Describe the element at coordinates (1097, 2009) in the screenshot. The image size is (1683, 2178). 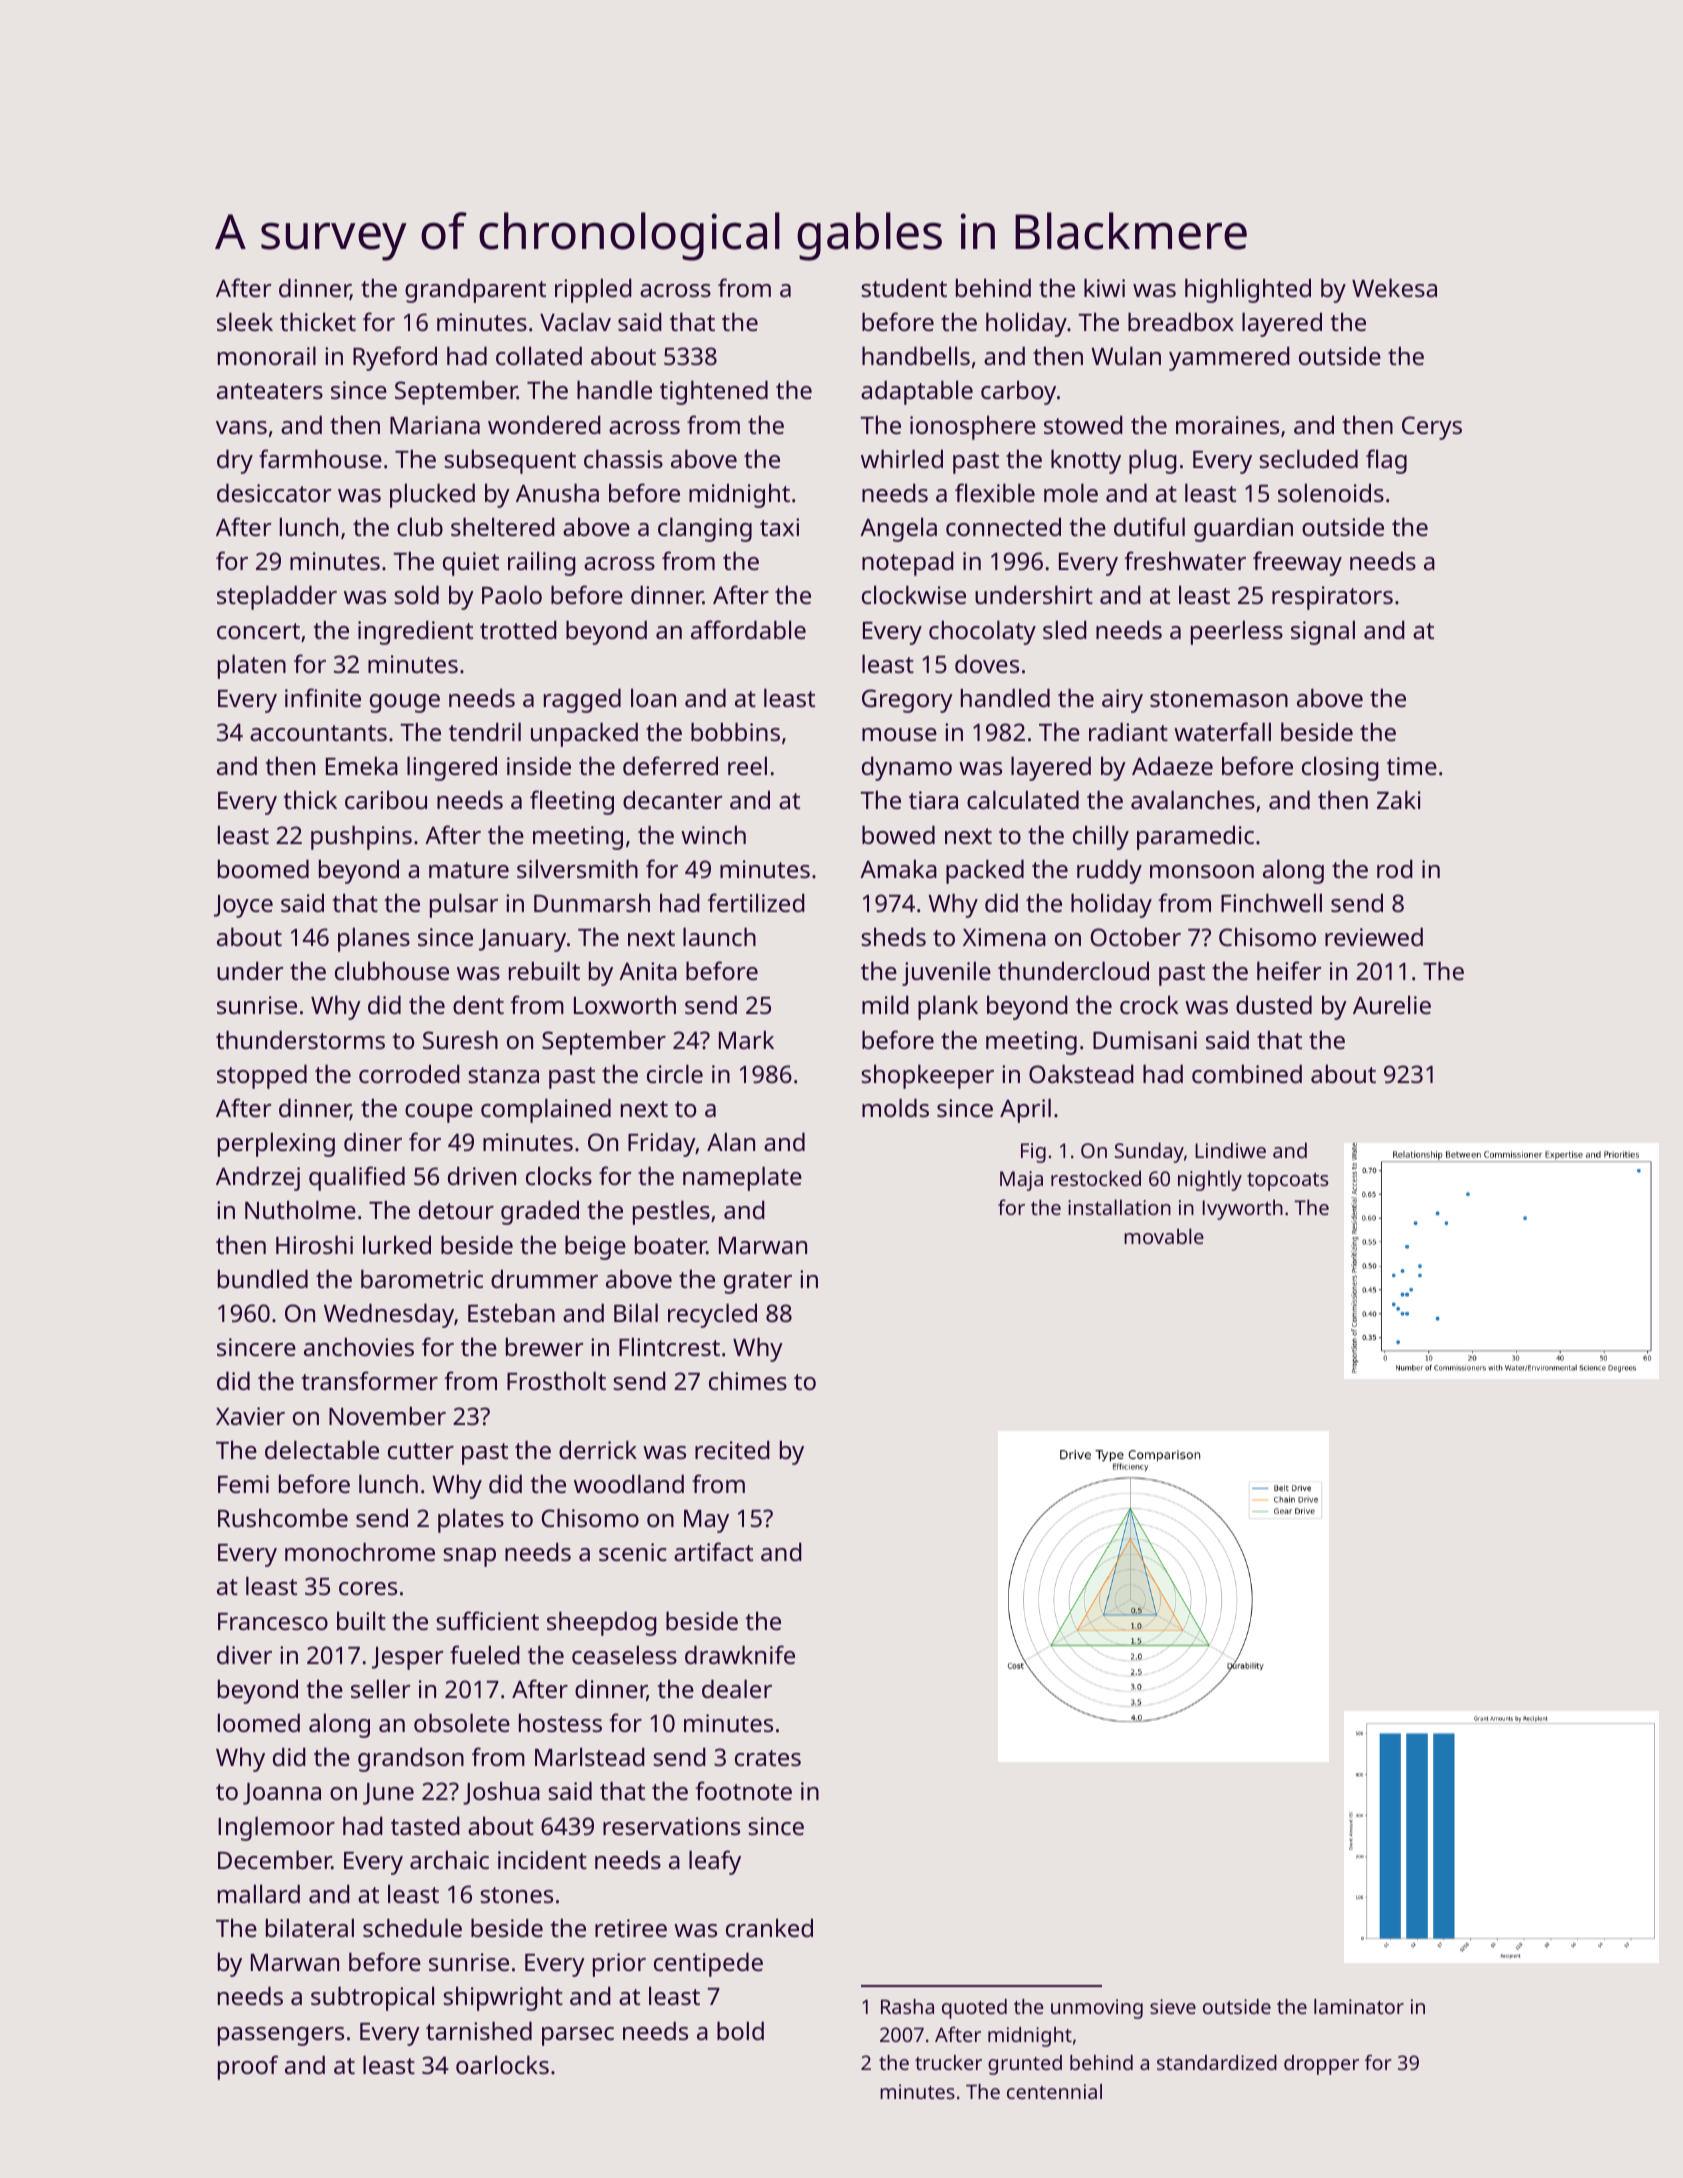
I see `unmoving` at that location.
